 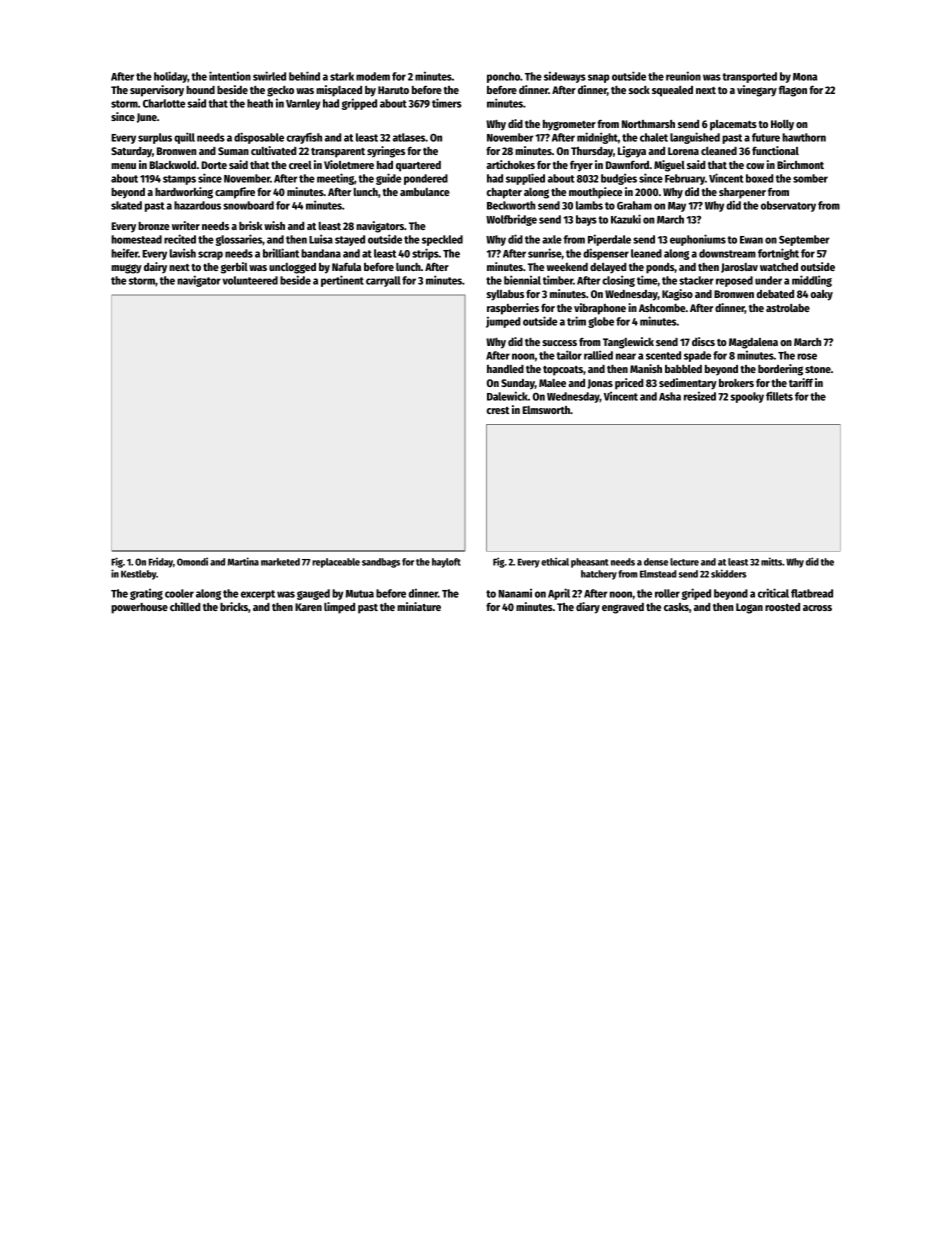 I want to click on surplus, so click(x=155, y=138).
